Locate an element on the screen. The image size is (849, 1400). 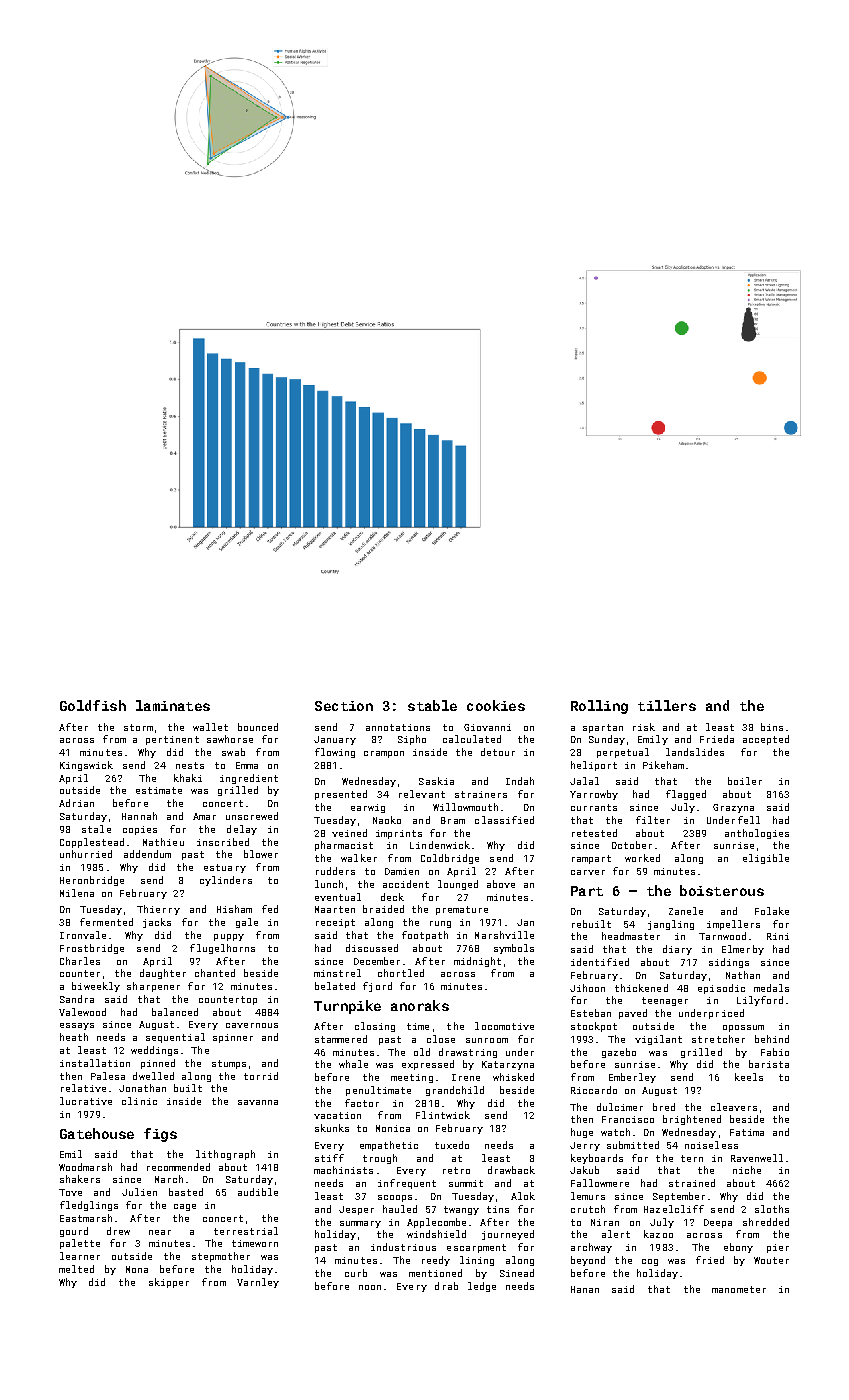
Lilyford is located at coordinates (760, 1001).
